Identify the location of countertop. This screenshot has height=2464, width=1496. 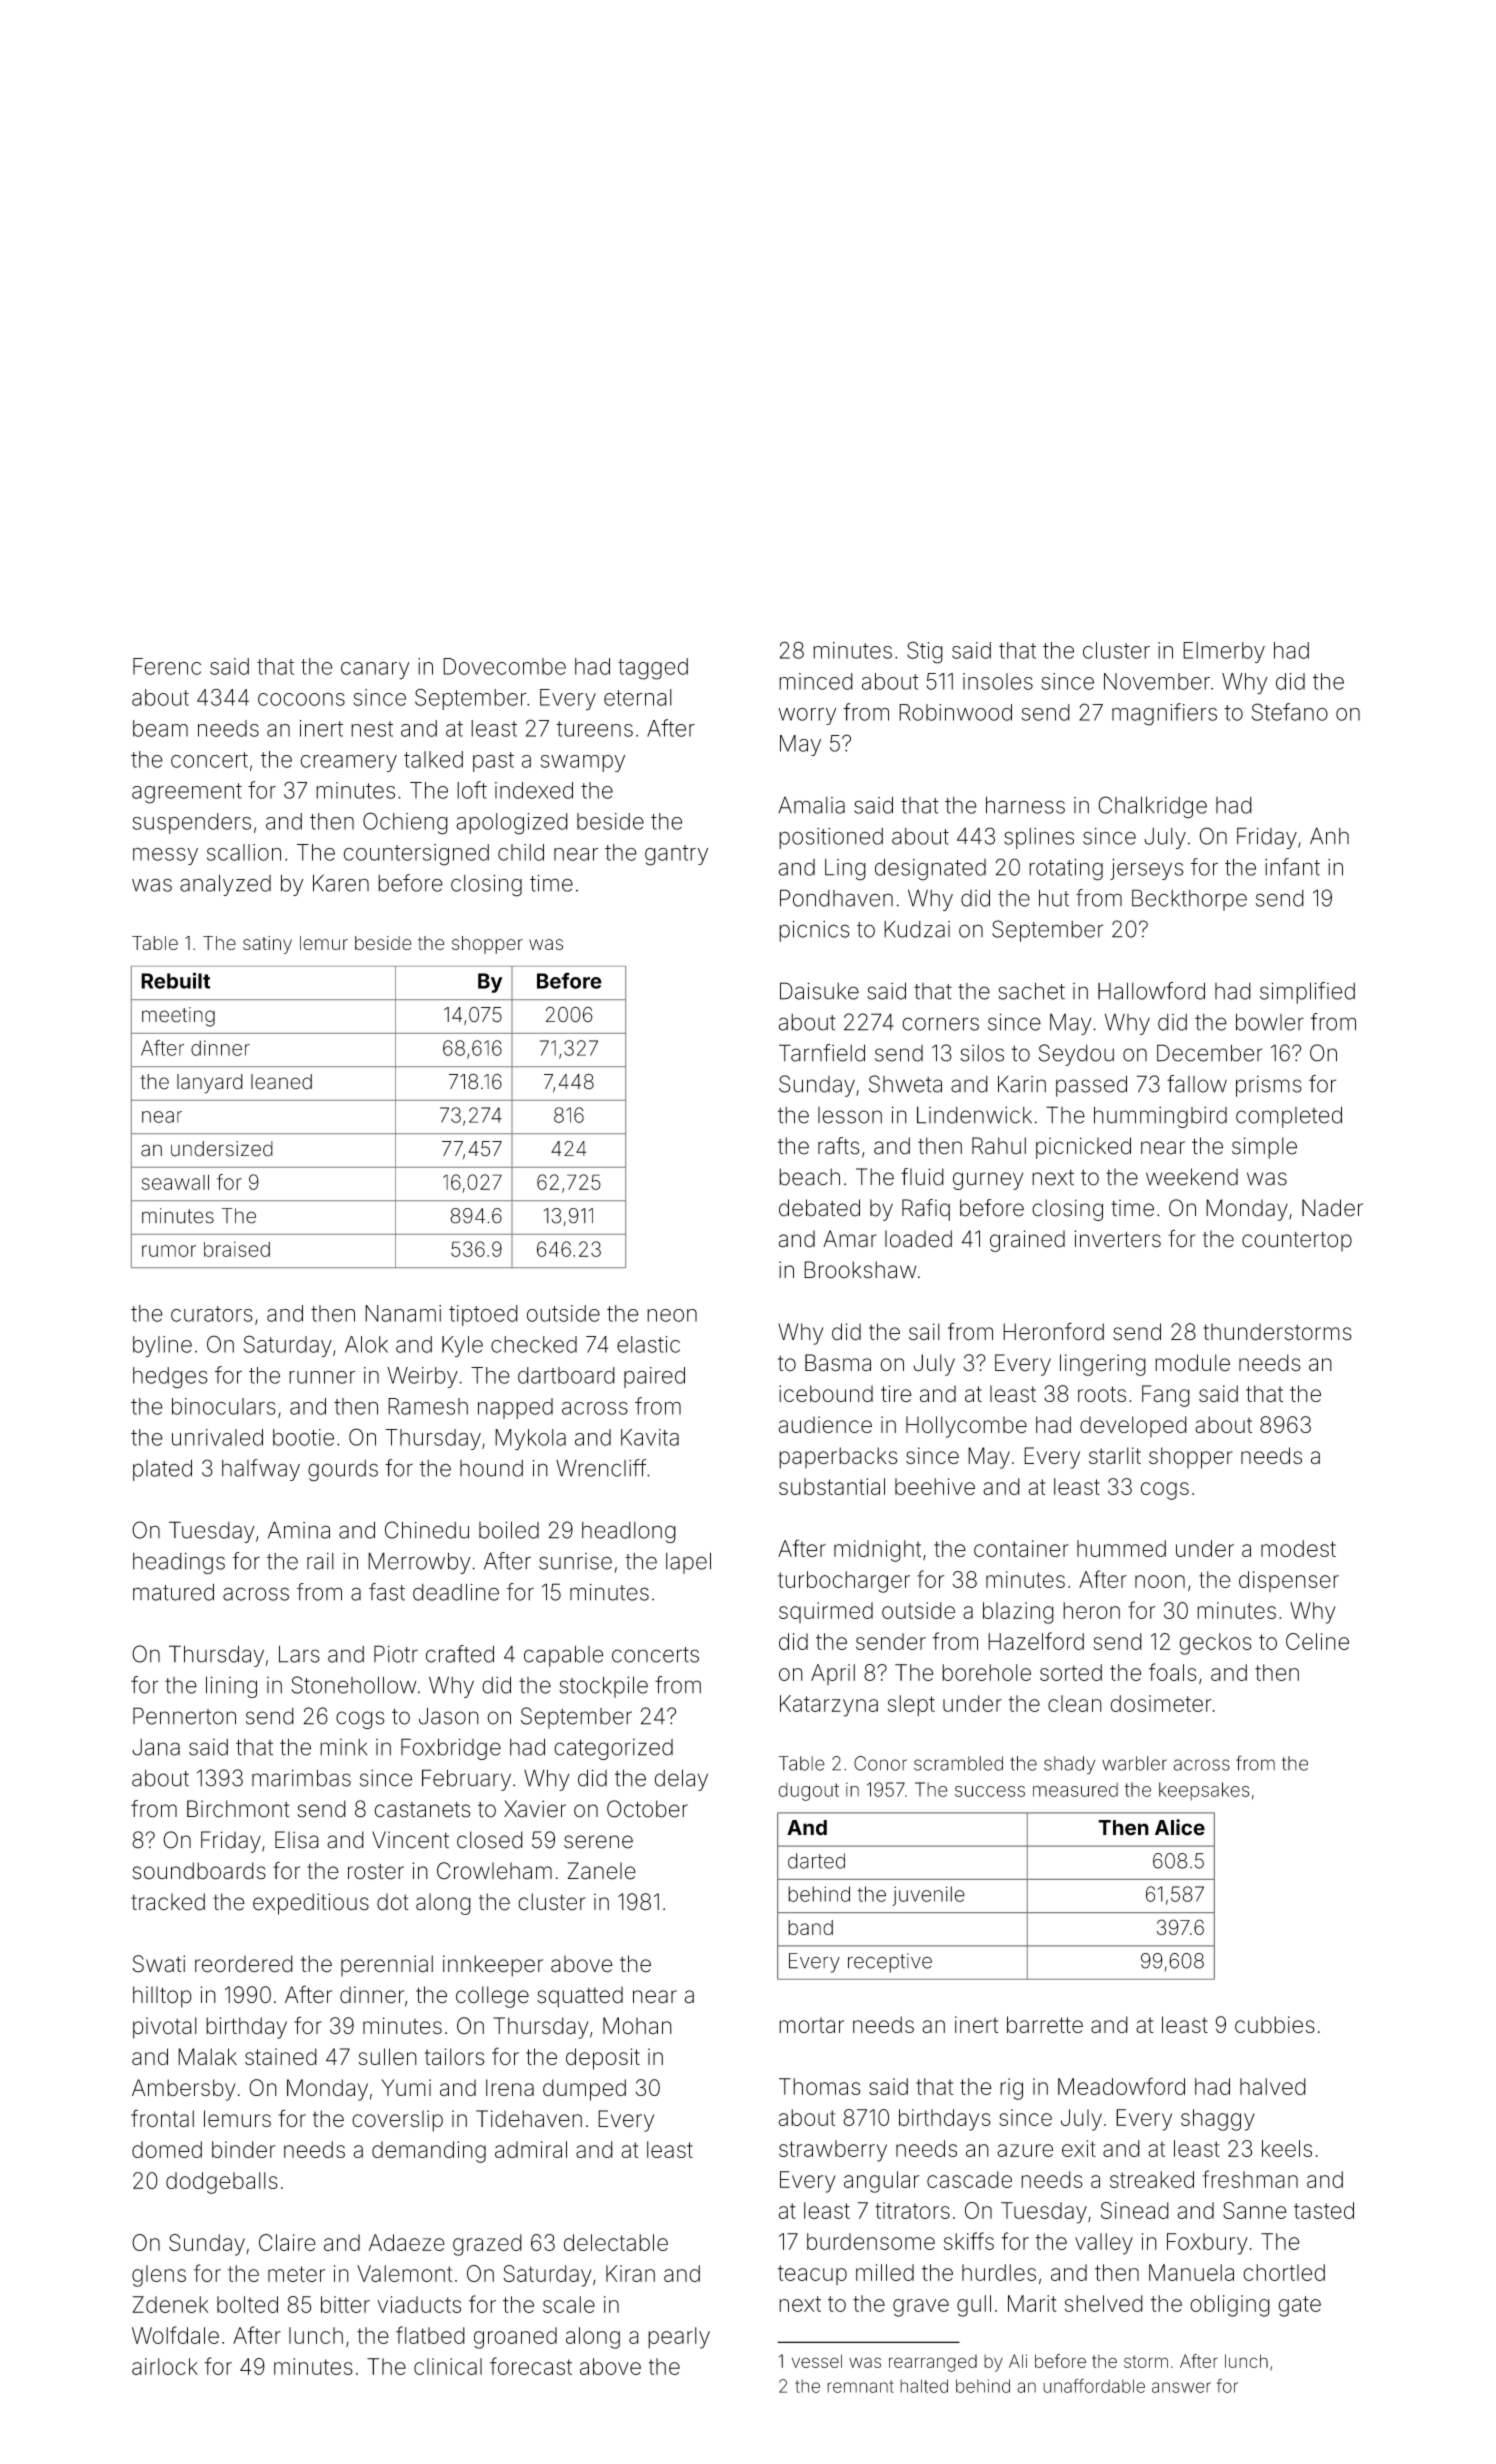
(1297, 1242).
